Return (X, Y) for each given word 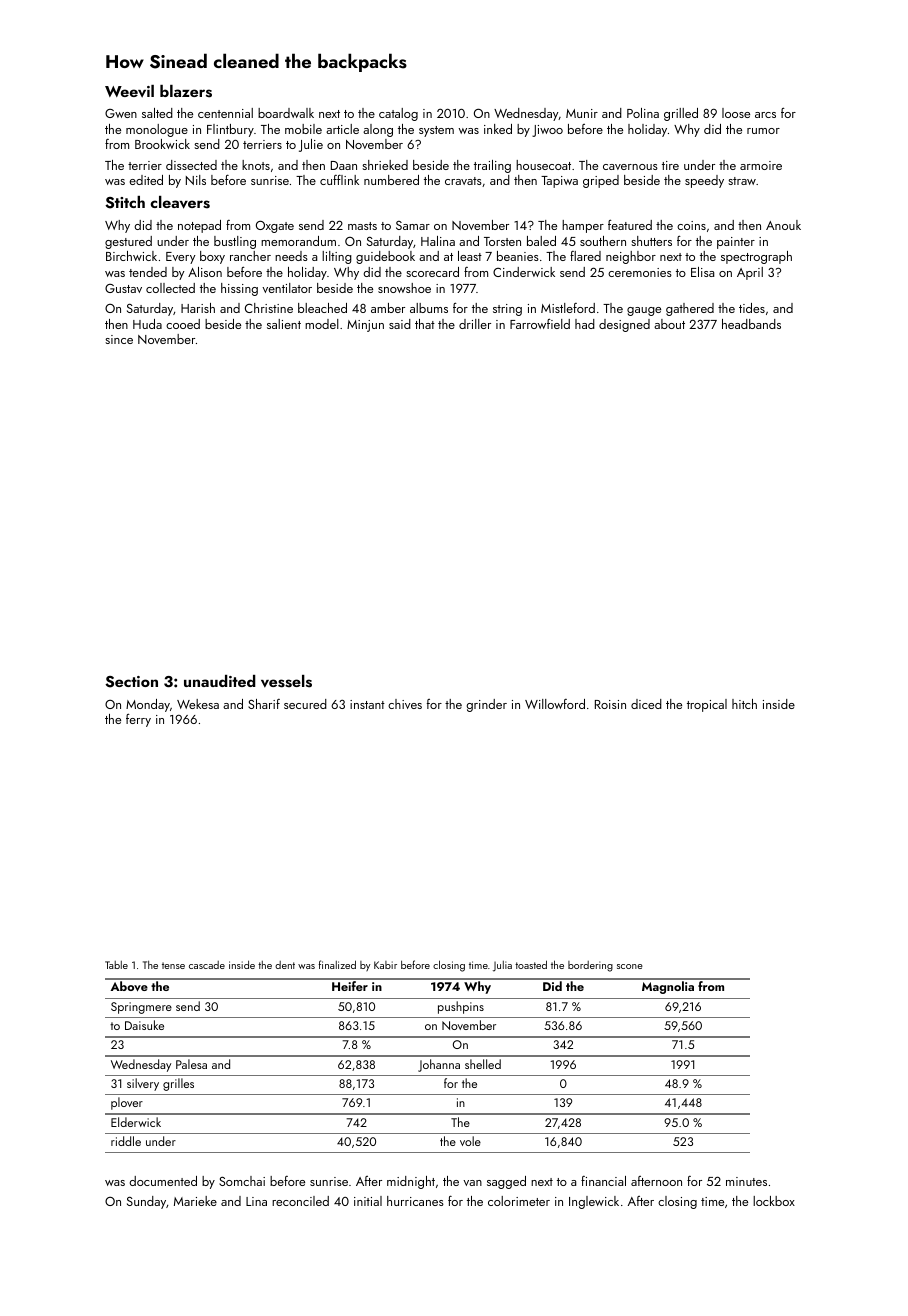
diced (646, 704)
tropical (707, 705)
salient (284, 324)
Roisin (610, 704)
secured (305, 704)
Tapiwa (559, 182)
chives (405, 704)
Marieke (195, 1201)
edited (146, 180)
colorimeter (519, 1201)
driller (475, 324)
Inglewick (594, 1202)
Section (131, 682)
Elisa (702, 272)
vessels (286, 681)
